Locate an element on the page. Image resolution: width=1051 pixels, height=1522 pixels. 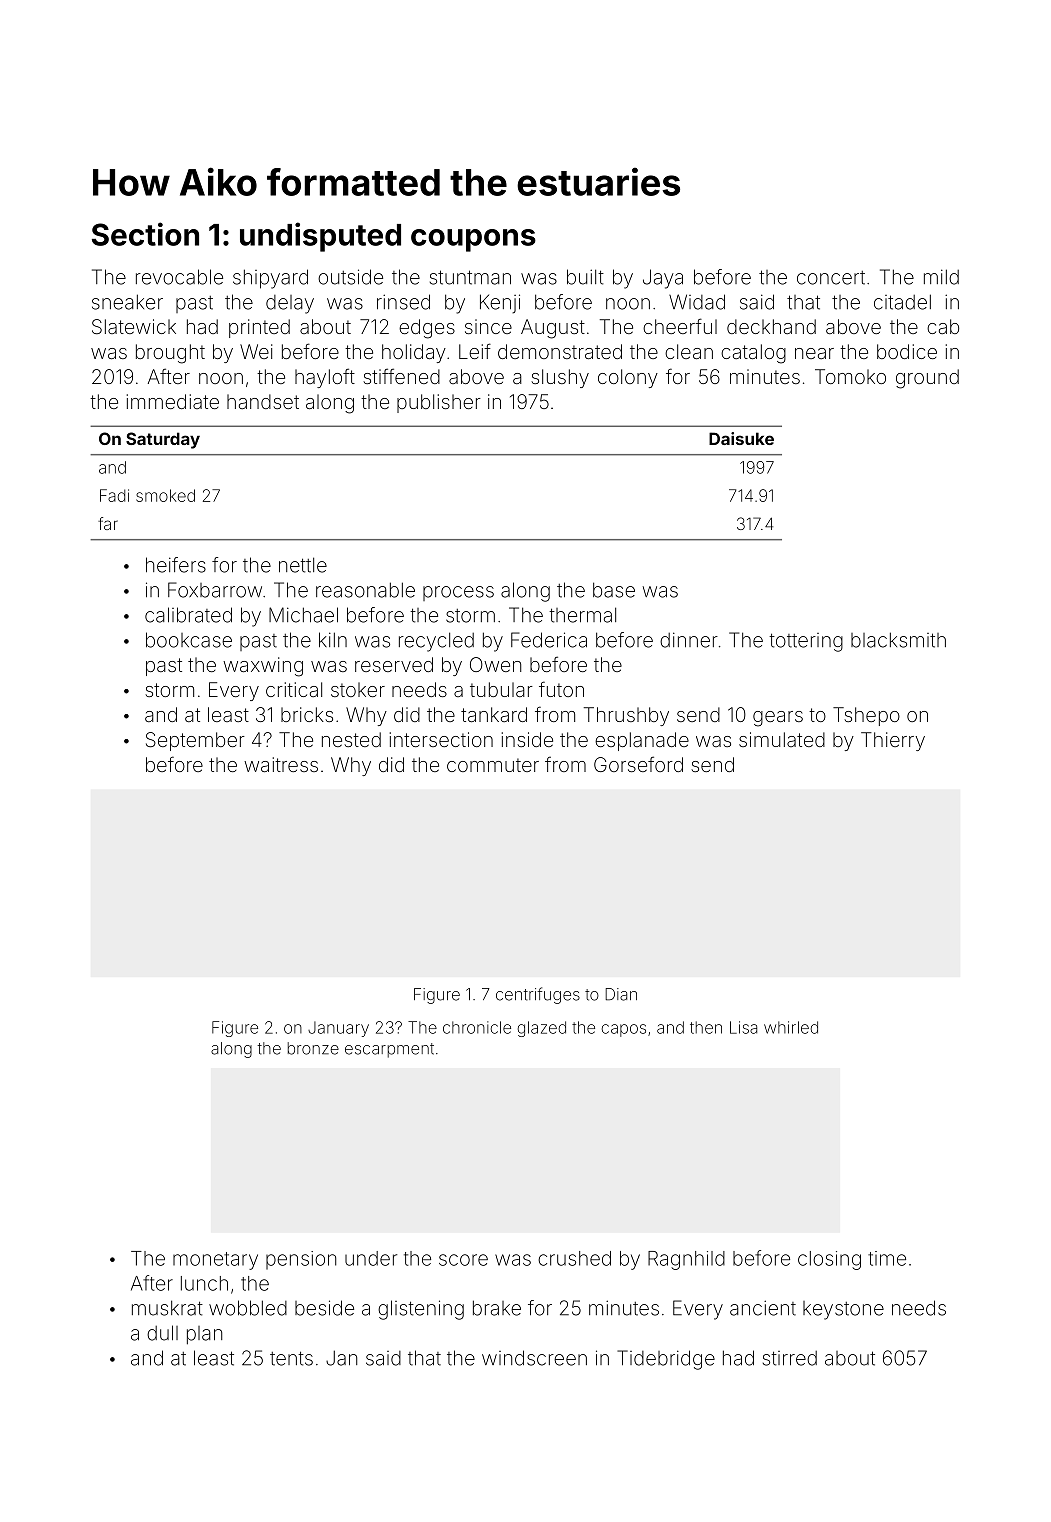
Thierry is located at coordinates (893, 741).
